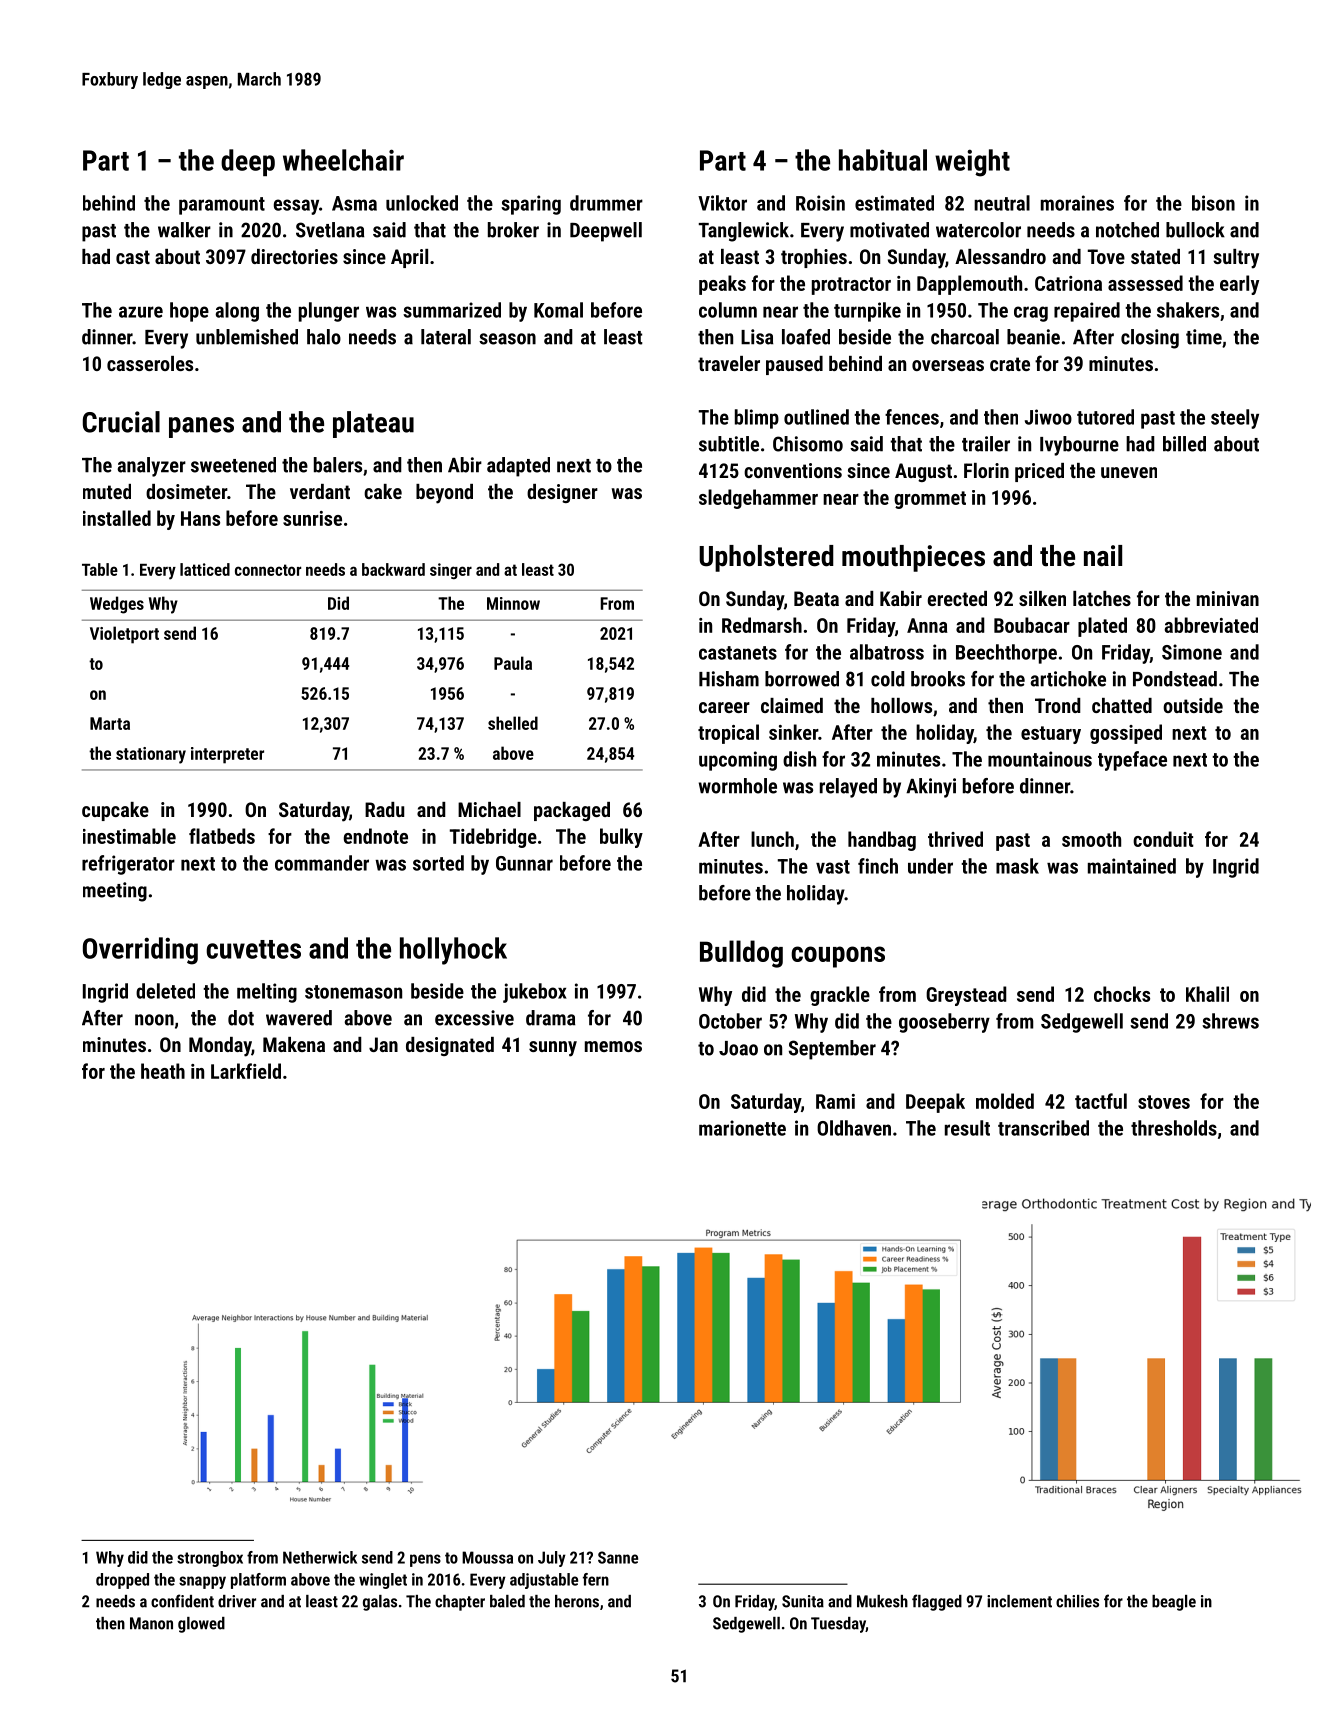 The width and height of the screenshot is (1341, 1735). Describe the element at coordinates (268, 570) in the screenshot. I see `connector` at that location.
